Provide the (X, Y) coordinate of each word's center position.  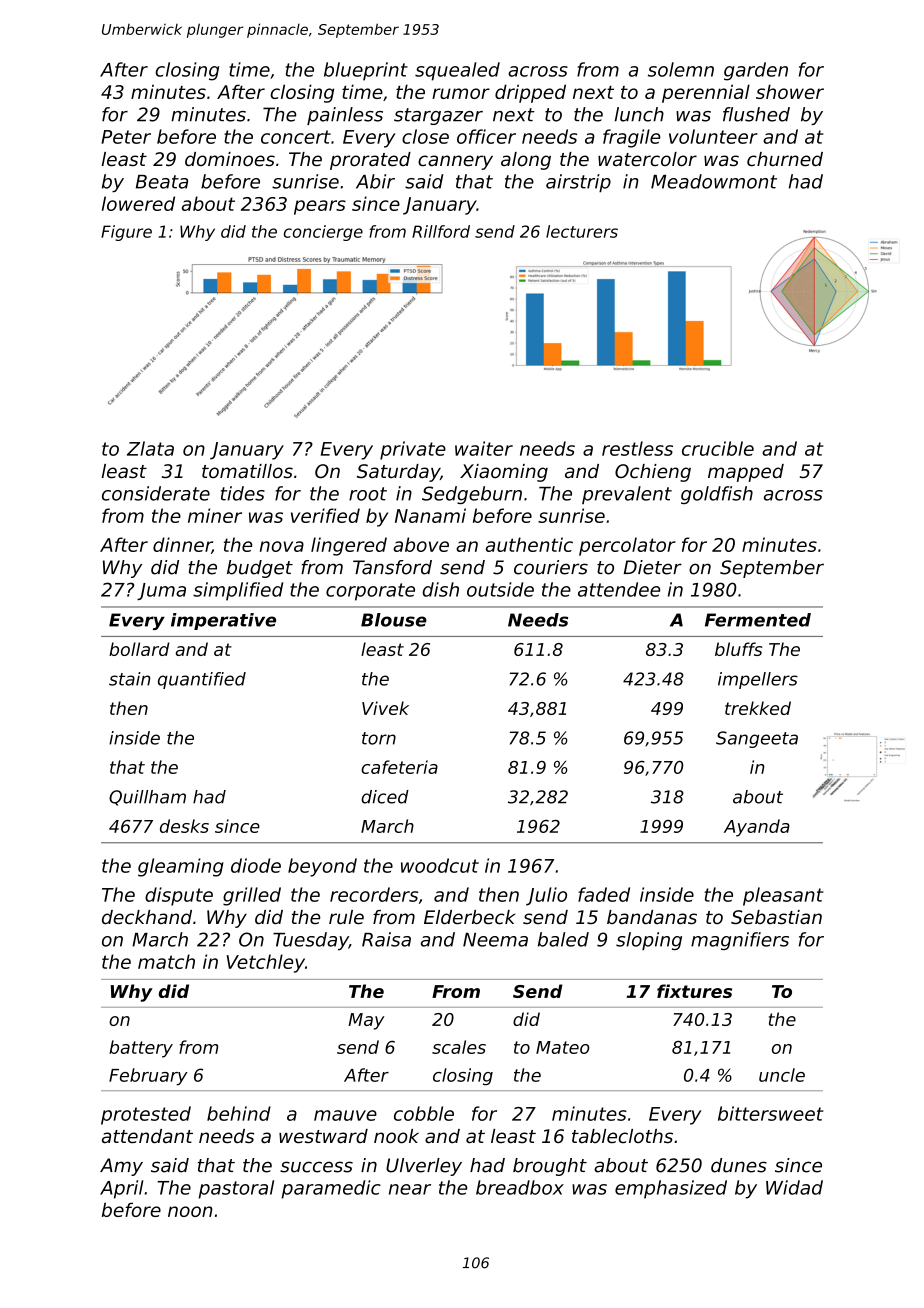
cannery (455, 162)
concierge (323, 233)
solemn (681, 69)
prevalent (627, 495)
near (410, 1189)
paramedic (331, 1189)
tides (243, 493)
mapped (746, 473)
